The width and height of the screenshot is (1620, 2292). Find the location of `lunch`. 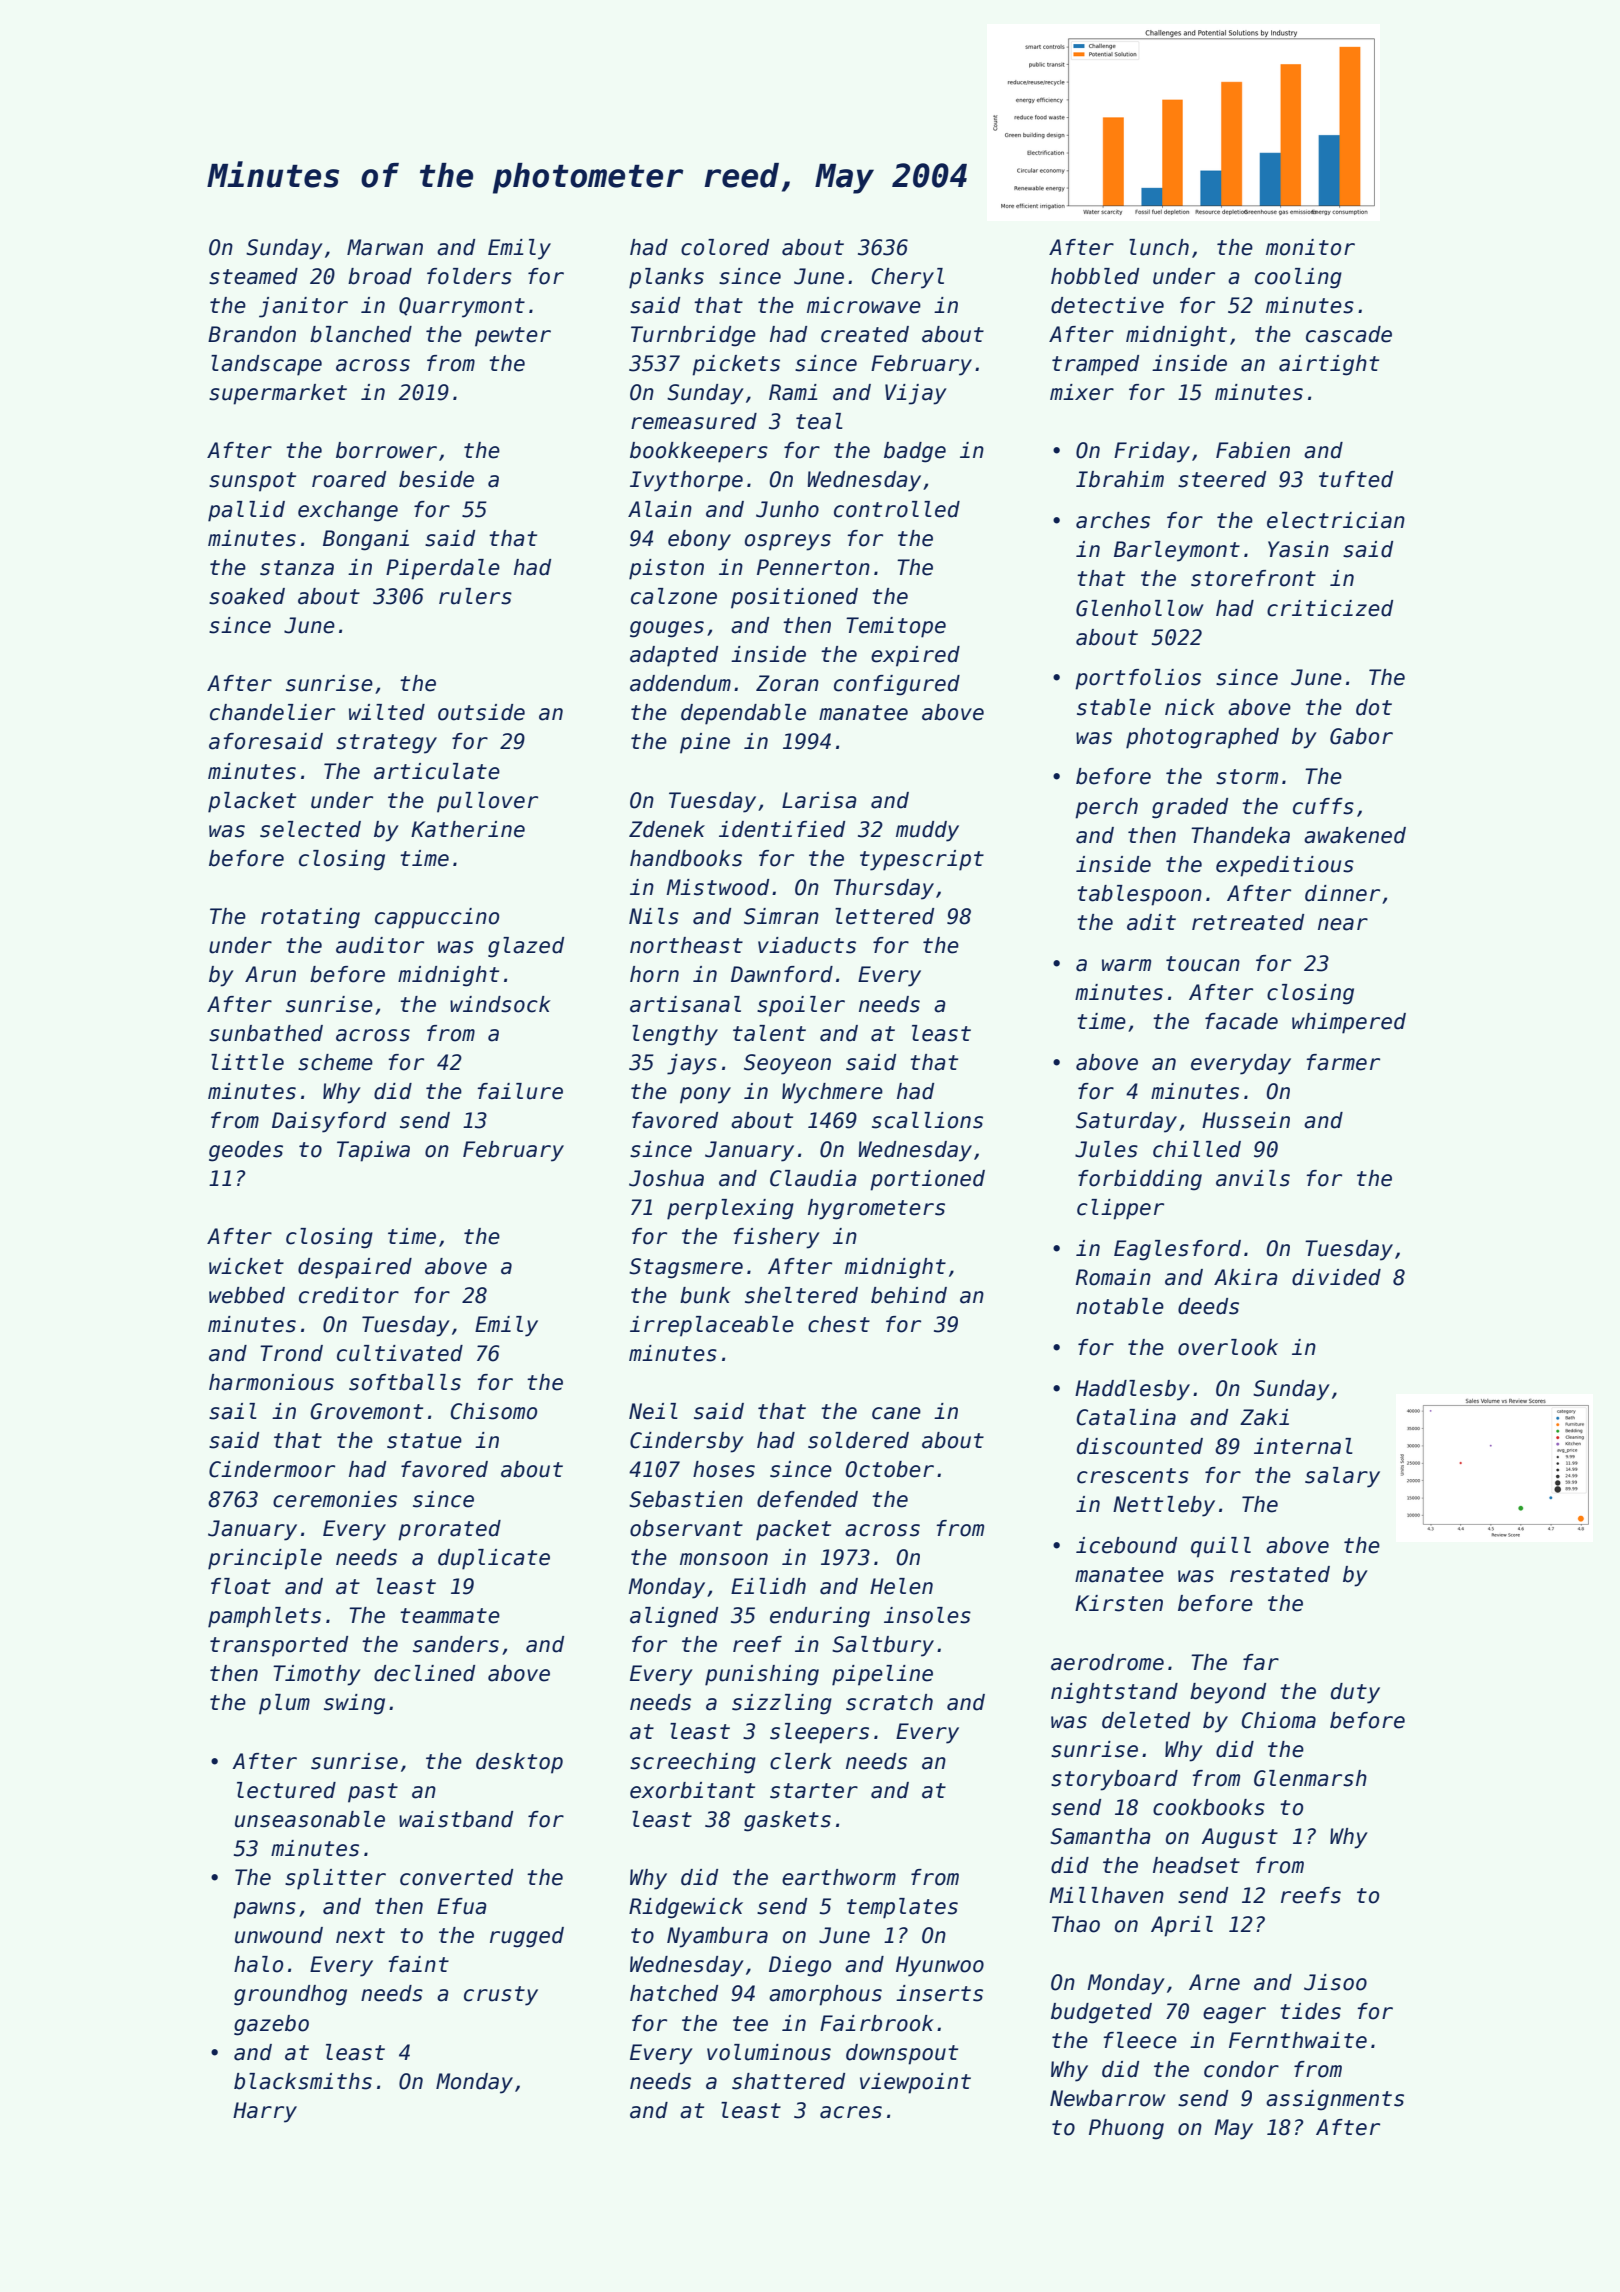

lunch is located at coordinates (1159, 247).
